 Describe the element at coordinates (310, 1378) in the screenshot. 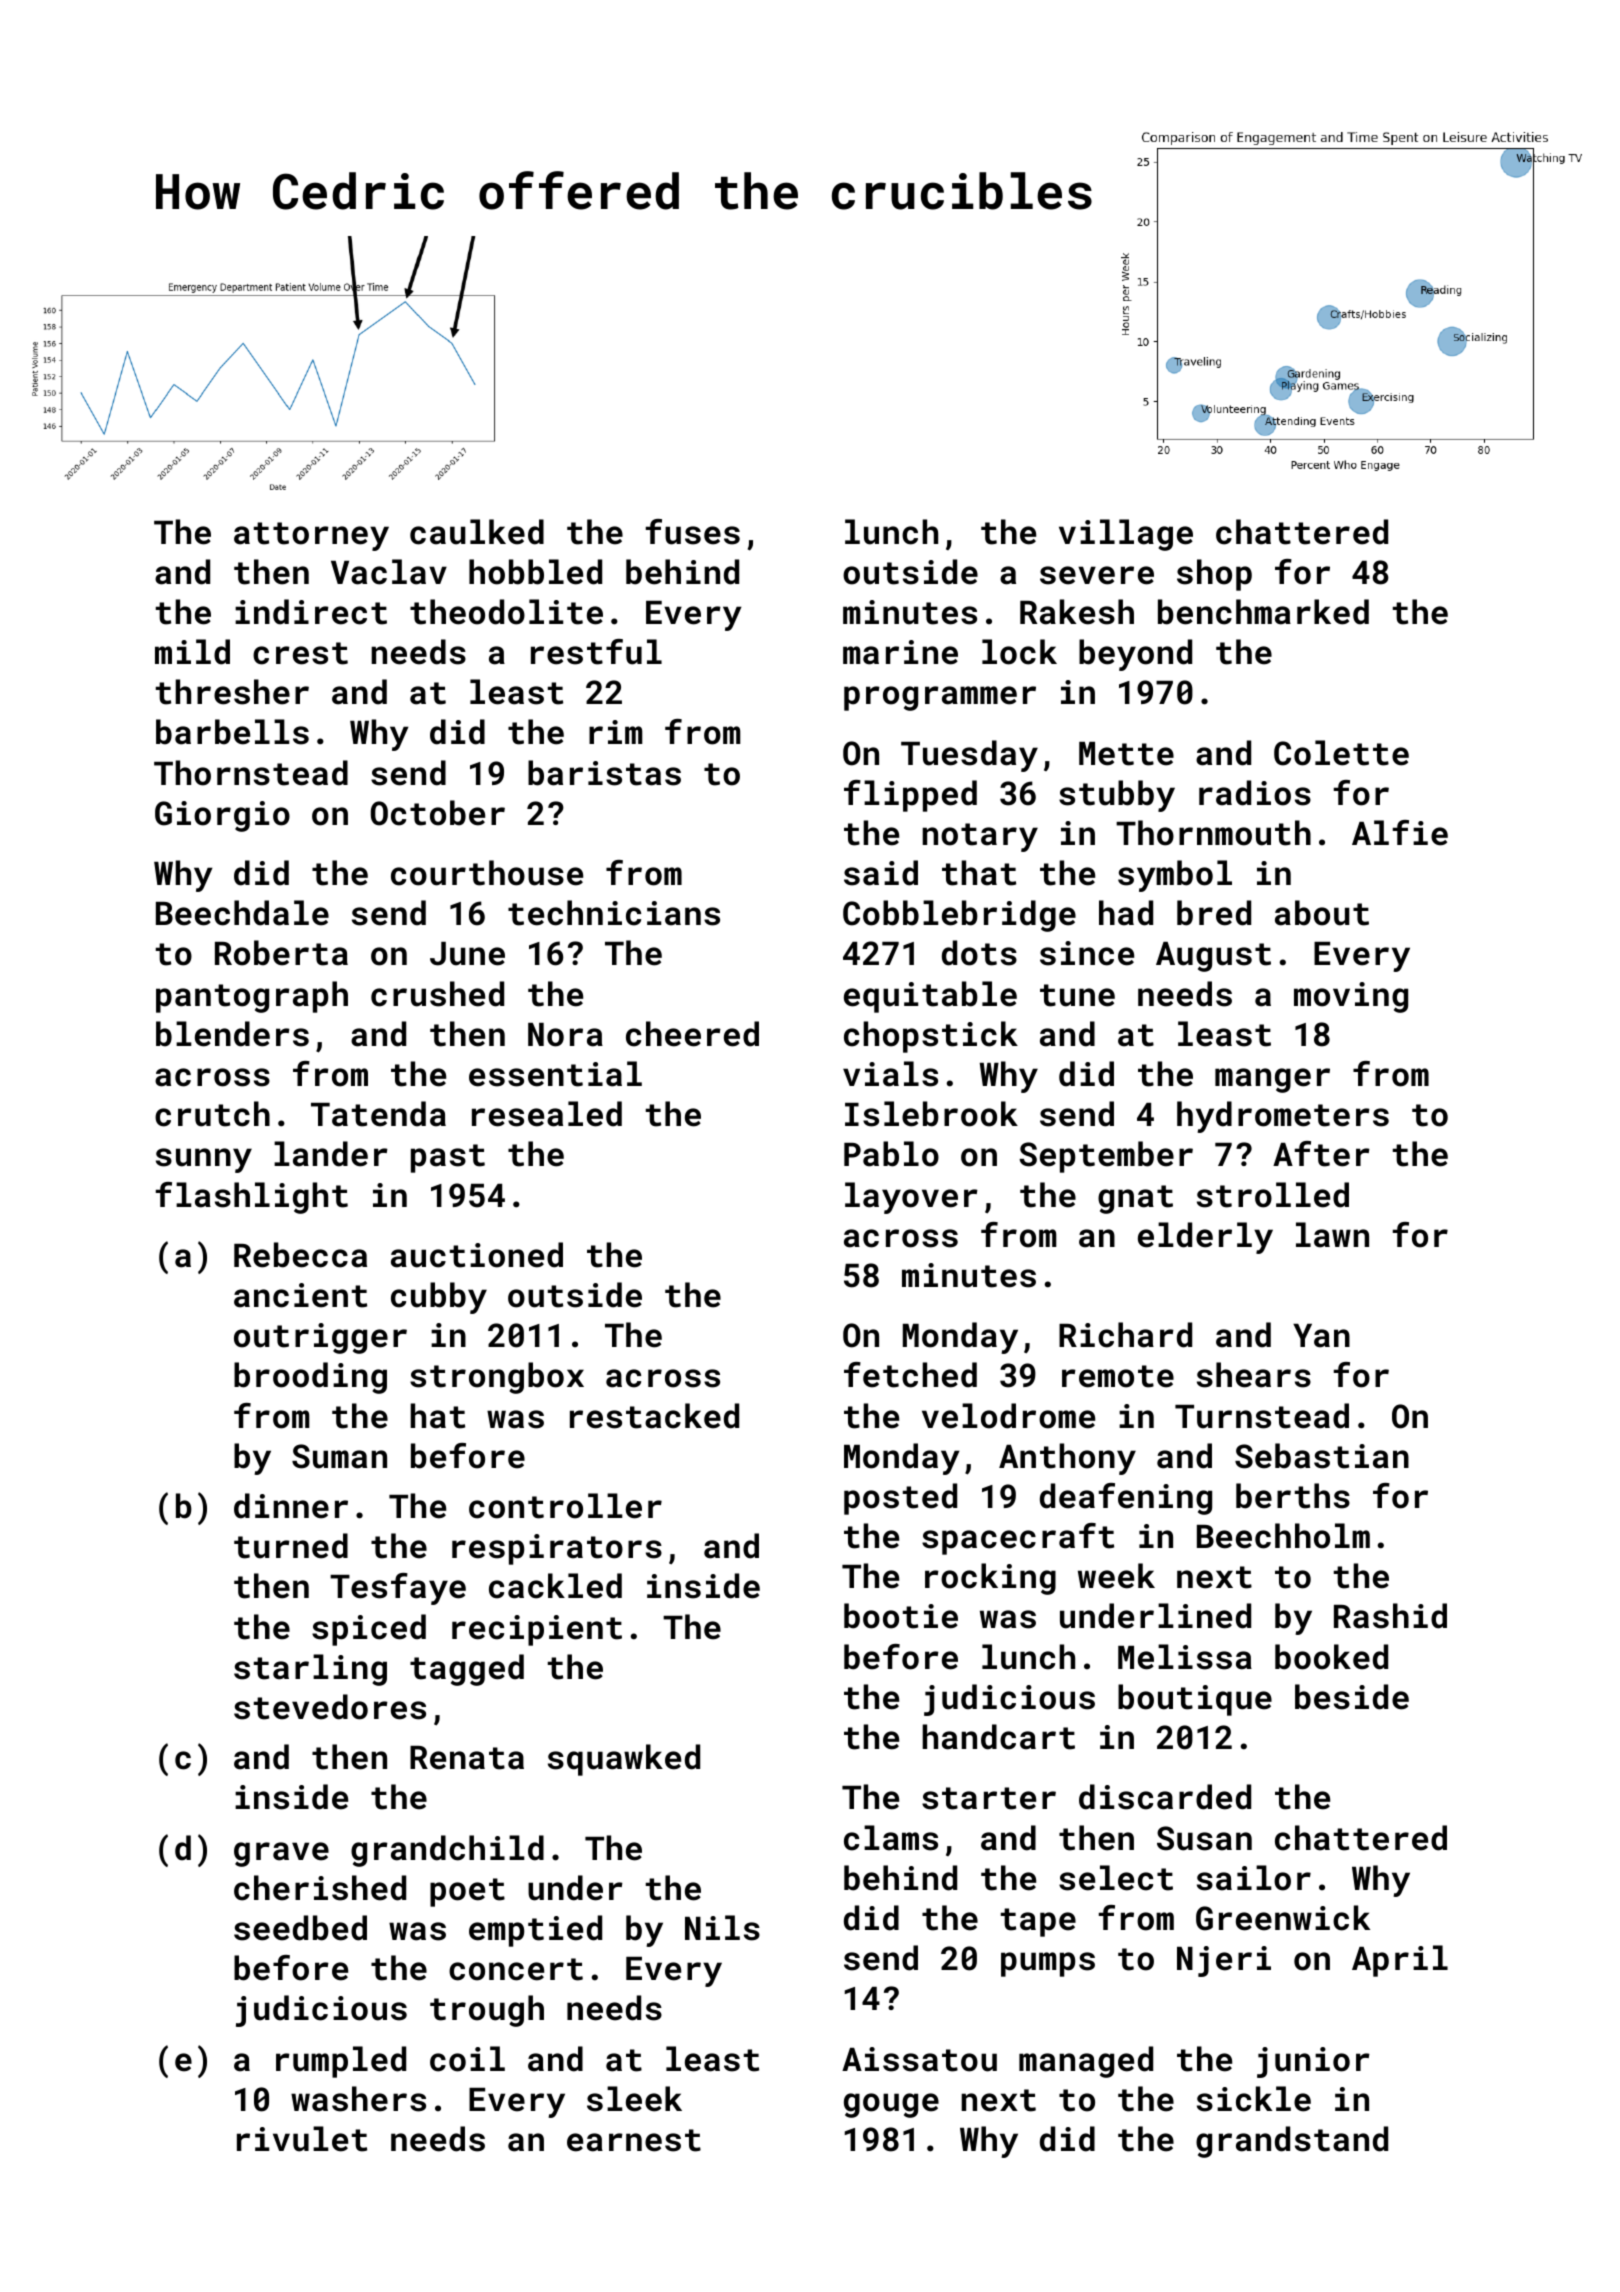

I see `brooding` at that location.
